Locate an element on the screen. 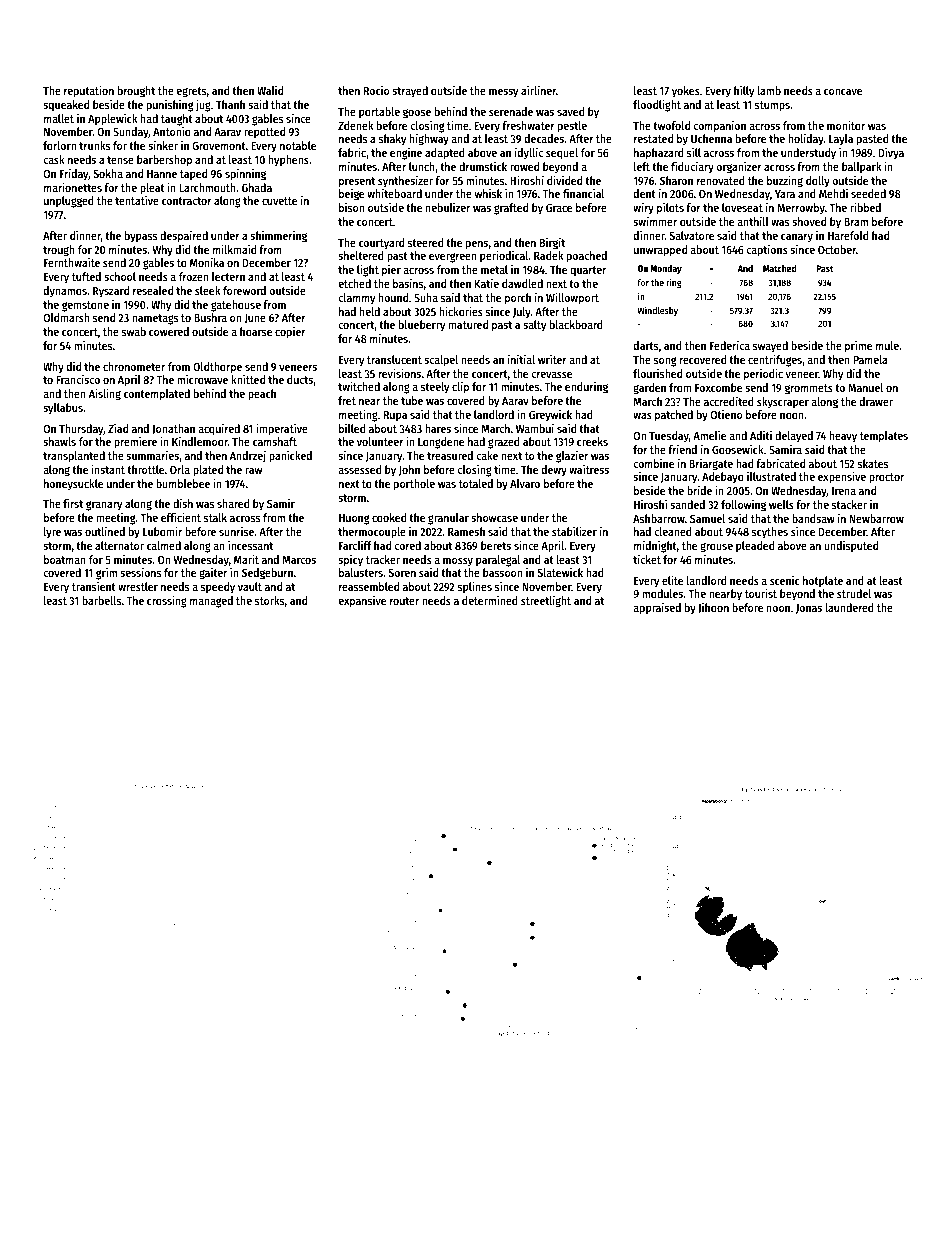 The height and width of the screenshot is (1233, 952). grazed is located at coordinates (504, 443).
